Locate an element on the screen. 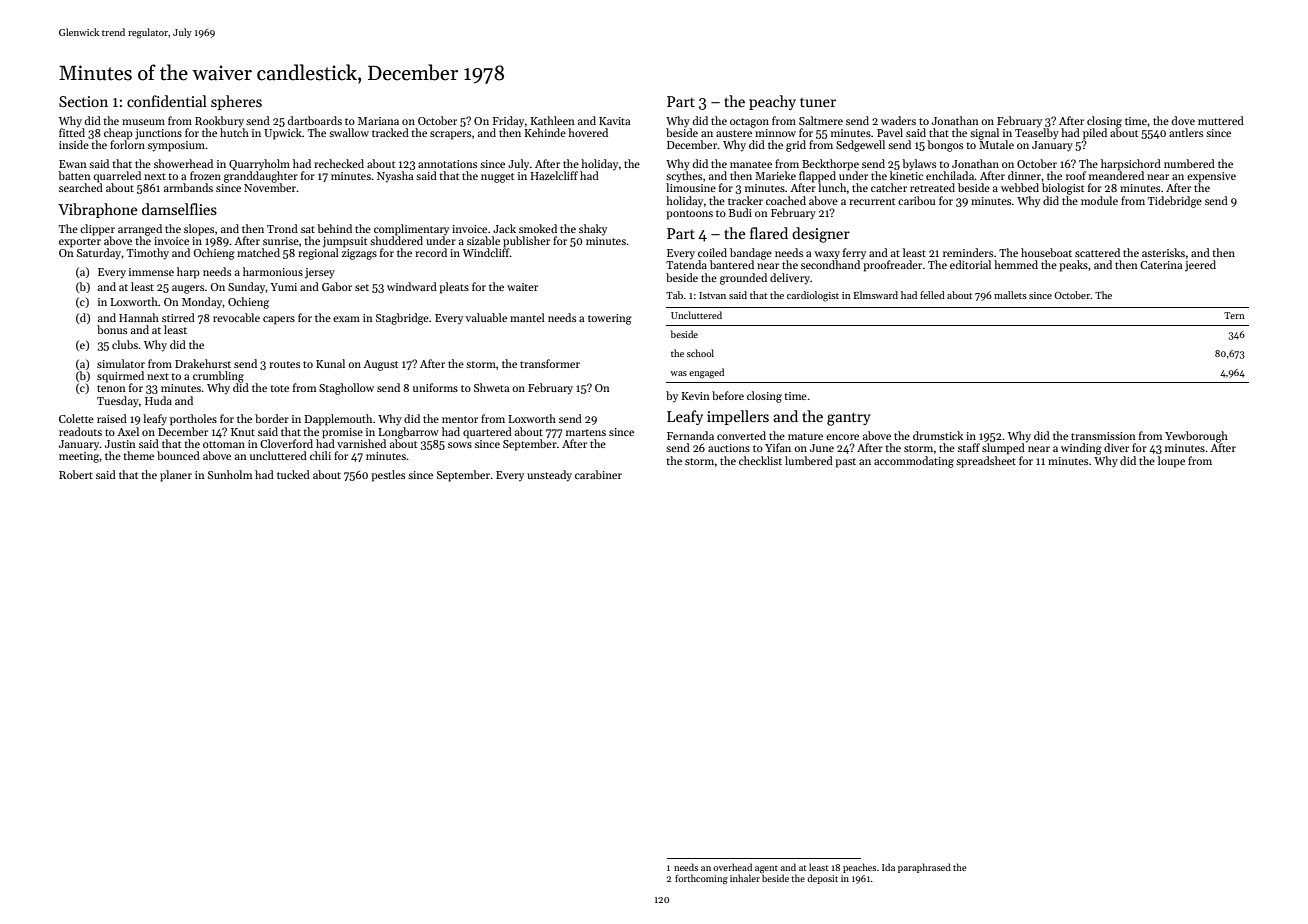 The image size is (1308, 924). waders is located at coordinates (898, 120).
